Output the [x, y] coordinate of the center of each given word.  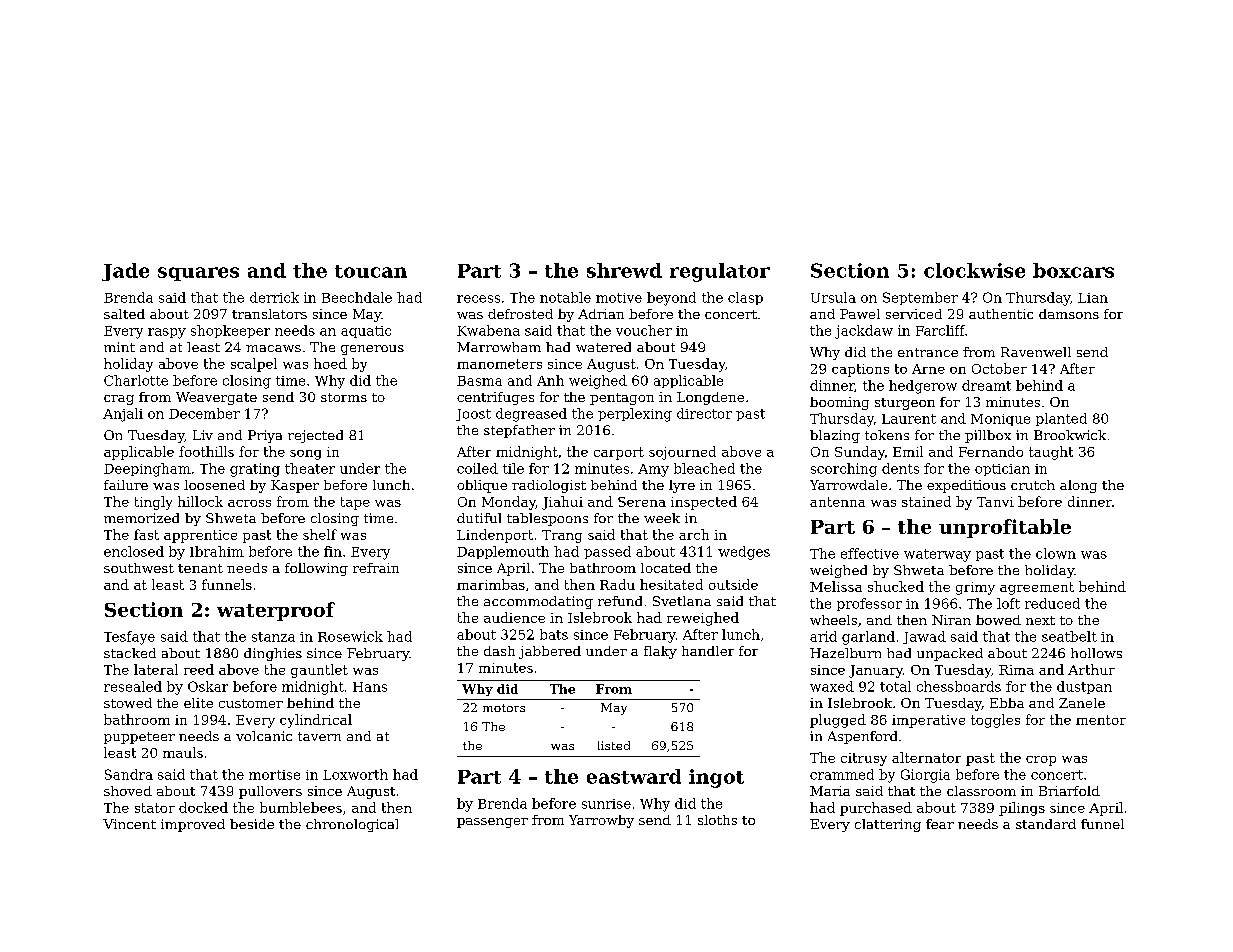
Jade [125, 272]
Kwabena [488, 330]
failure [126, 485]
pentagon [622, 399]
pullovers [270, 792]
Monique [1000, 420]
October [999, 368]
